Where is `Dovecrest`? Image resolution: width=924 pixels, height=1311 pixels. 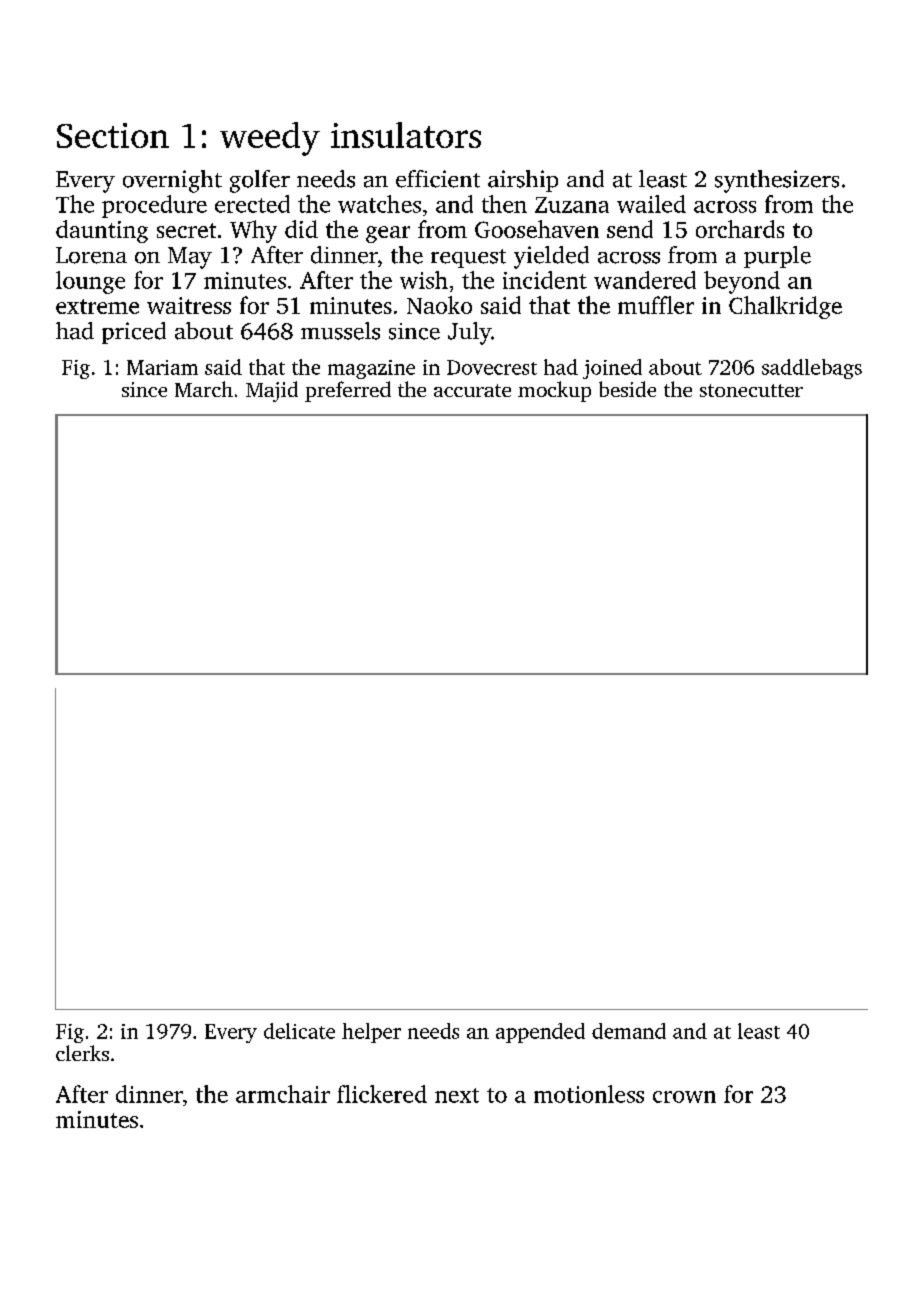 Dovecrest is located at coordinates (492, 367).
